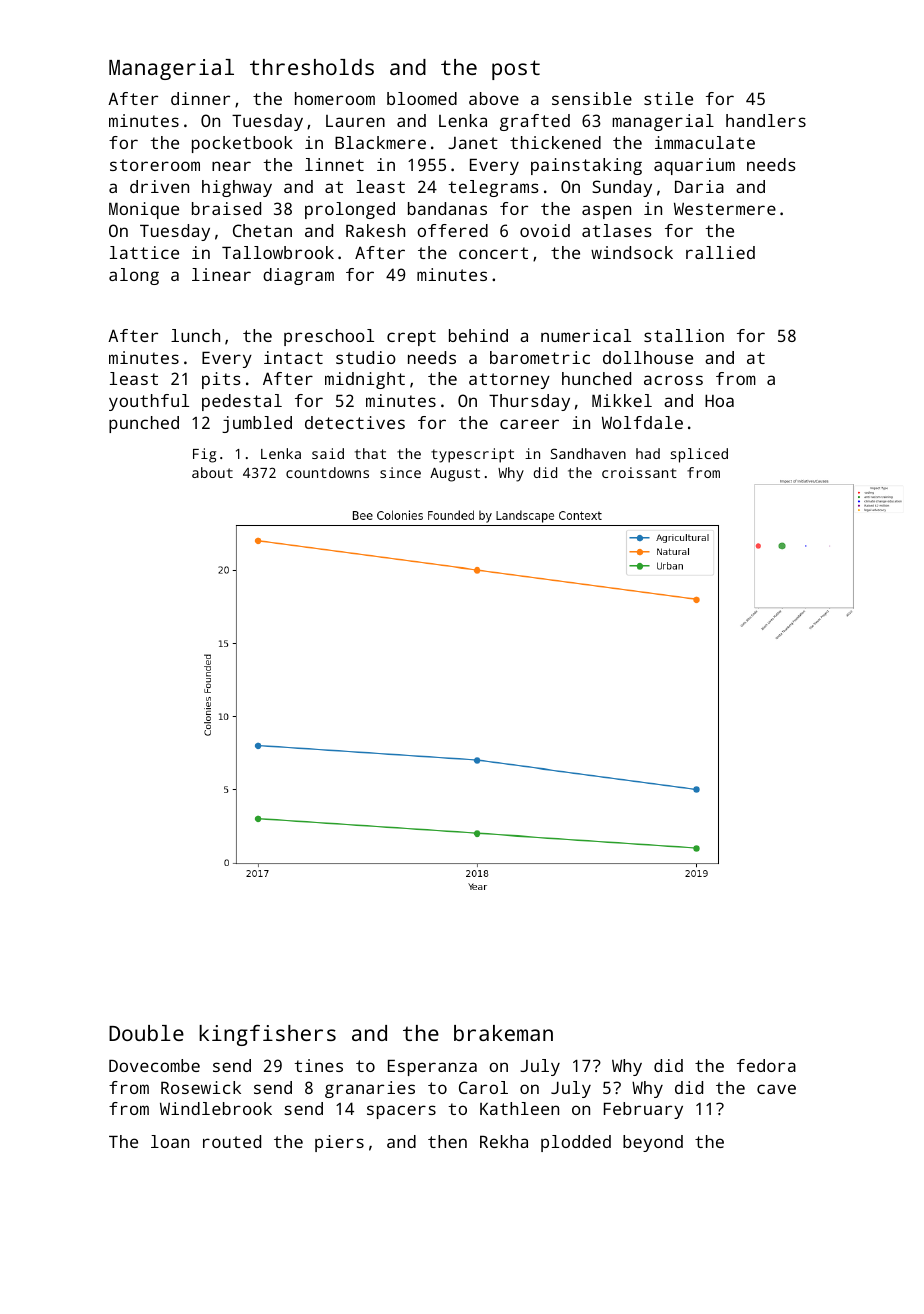  I want to click on fedora, so click(766, 1065).
